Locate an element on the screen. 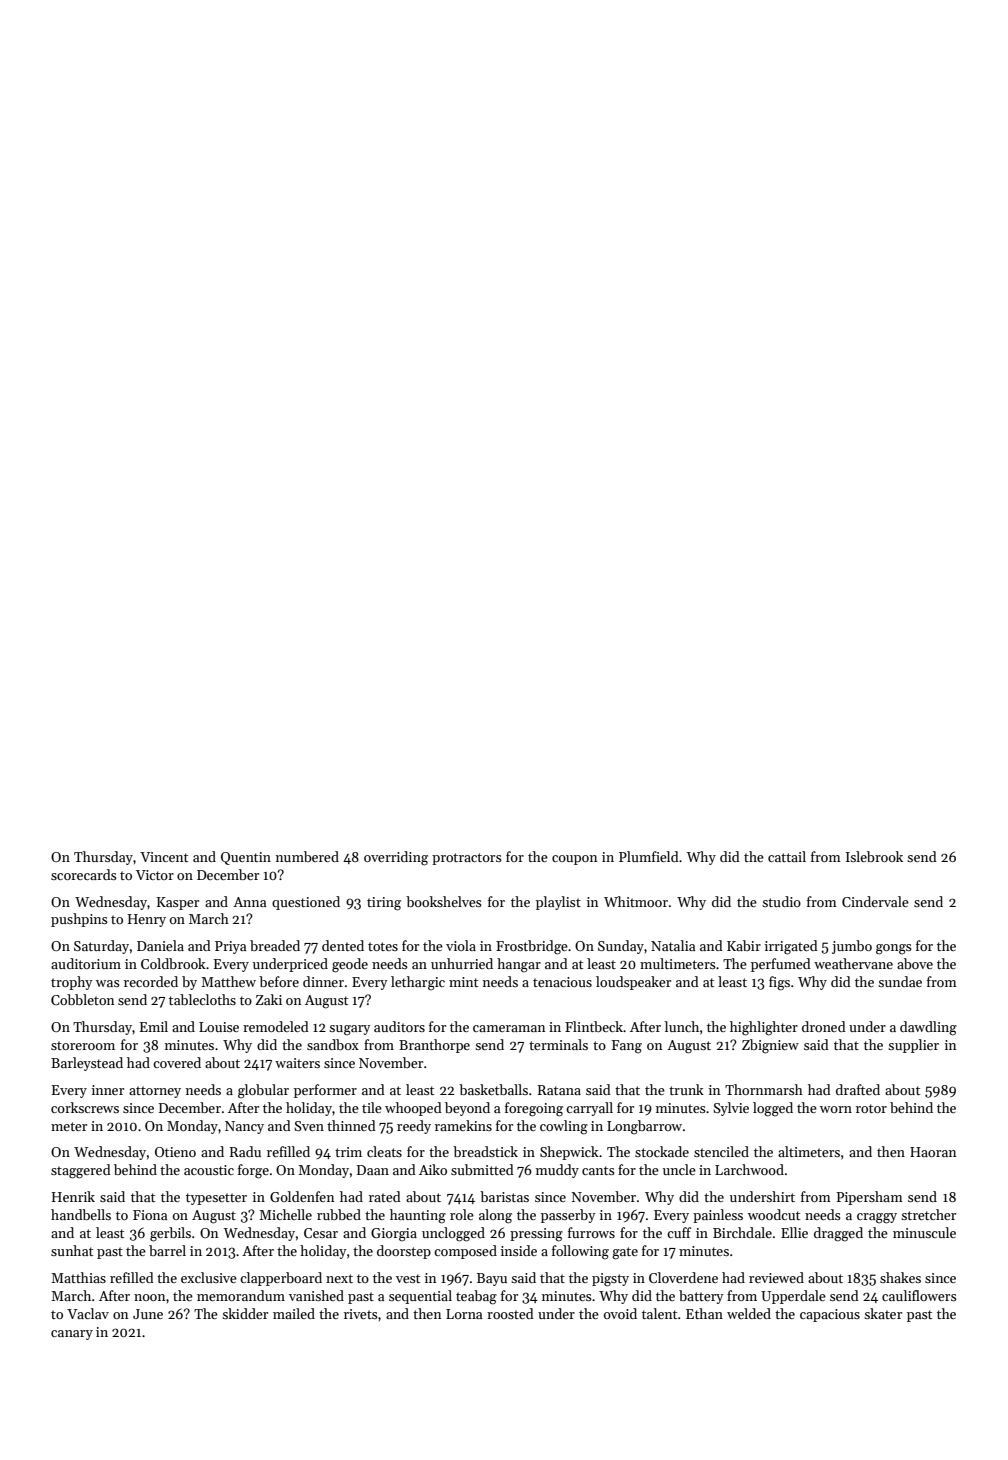 This screenshot has height=1460, width=1008. Coldbrook is located at coordinates (173, 963).
